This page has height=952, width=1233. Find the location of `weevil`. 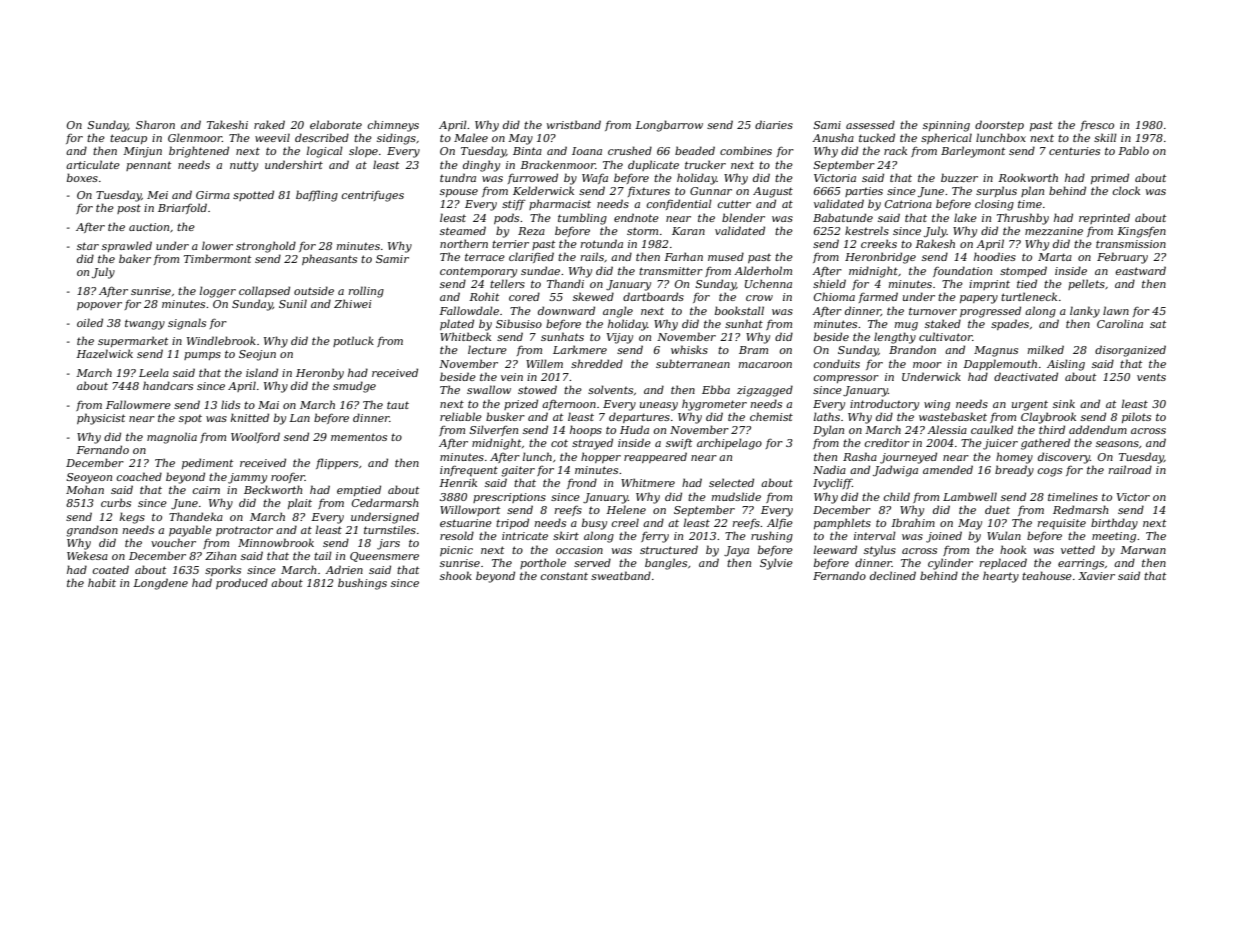

weevil is located at coordinates (272, 137).
